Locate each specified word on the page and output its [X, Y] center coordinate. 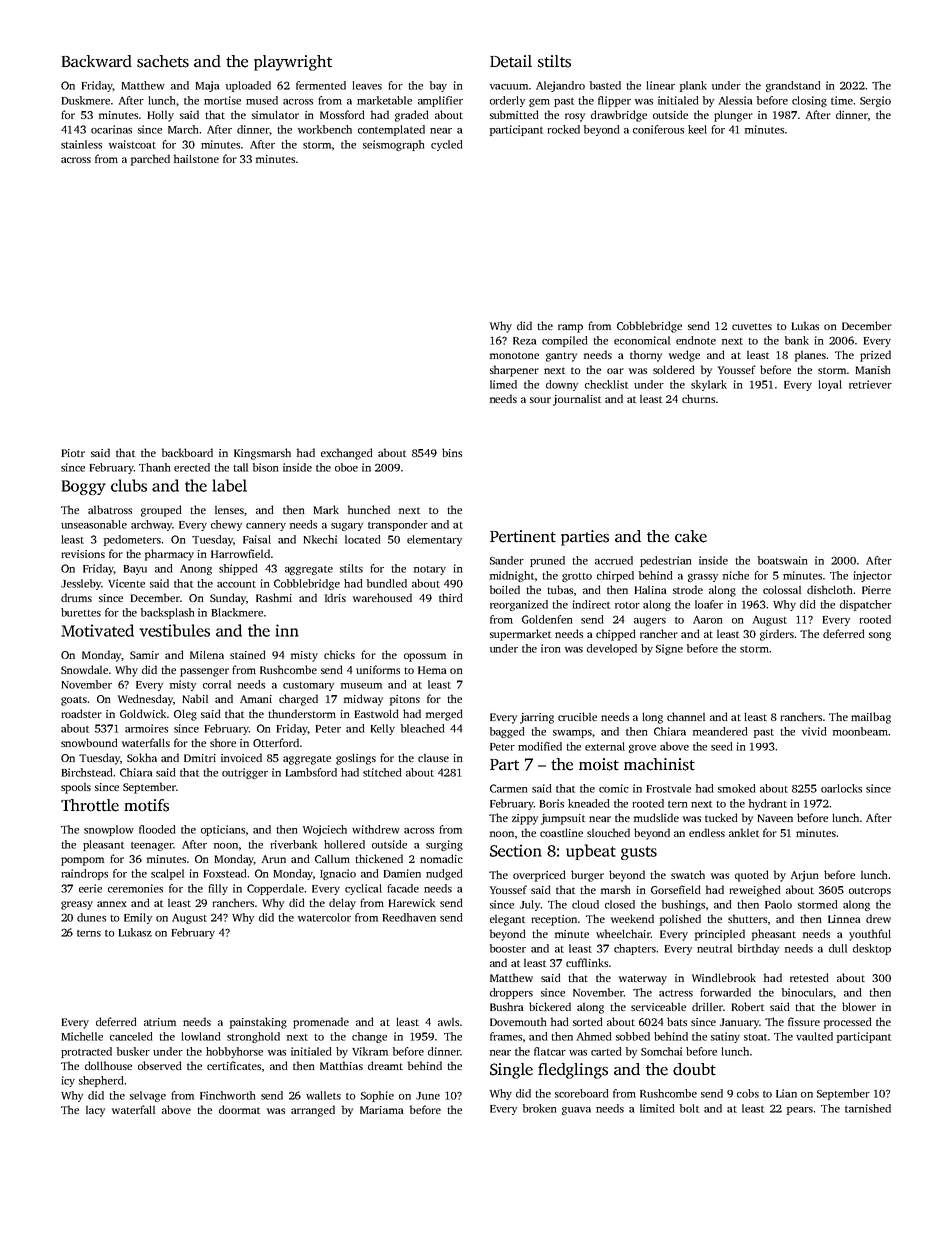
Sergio [875, 101]
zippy [525, 819]
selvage [148, 1096]
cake [691, 536]
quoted [752, 876]
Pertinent [523, 536]
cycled [446, 145]
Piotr [73, 453]
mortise [222, 100]
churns [698, 398]
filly [218, 889]
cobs [748, 1093]
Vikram [370, 1051]
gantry [561, 357]
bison [265, 467]
